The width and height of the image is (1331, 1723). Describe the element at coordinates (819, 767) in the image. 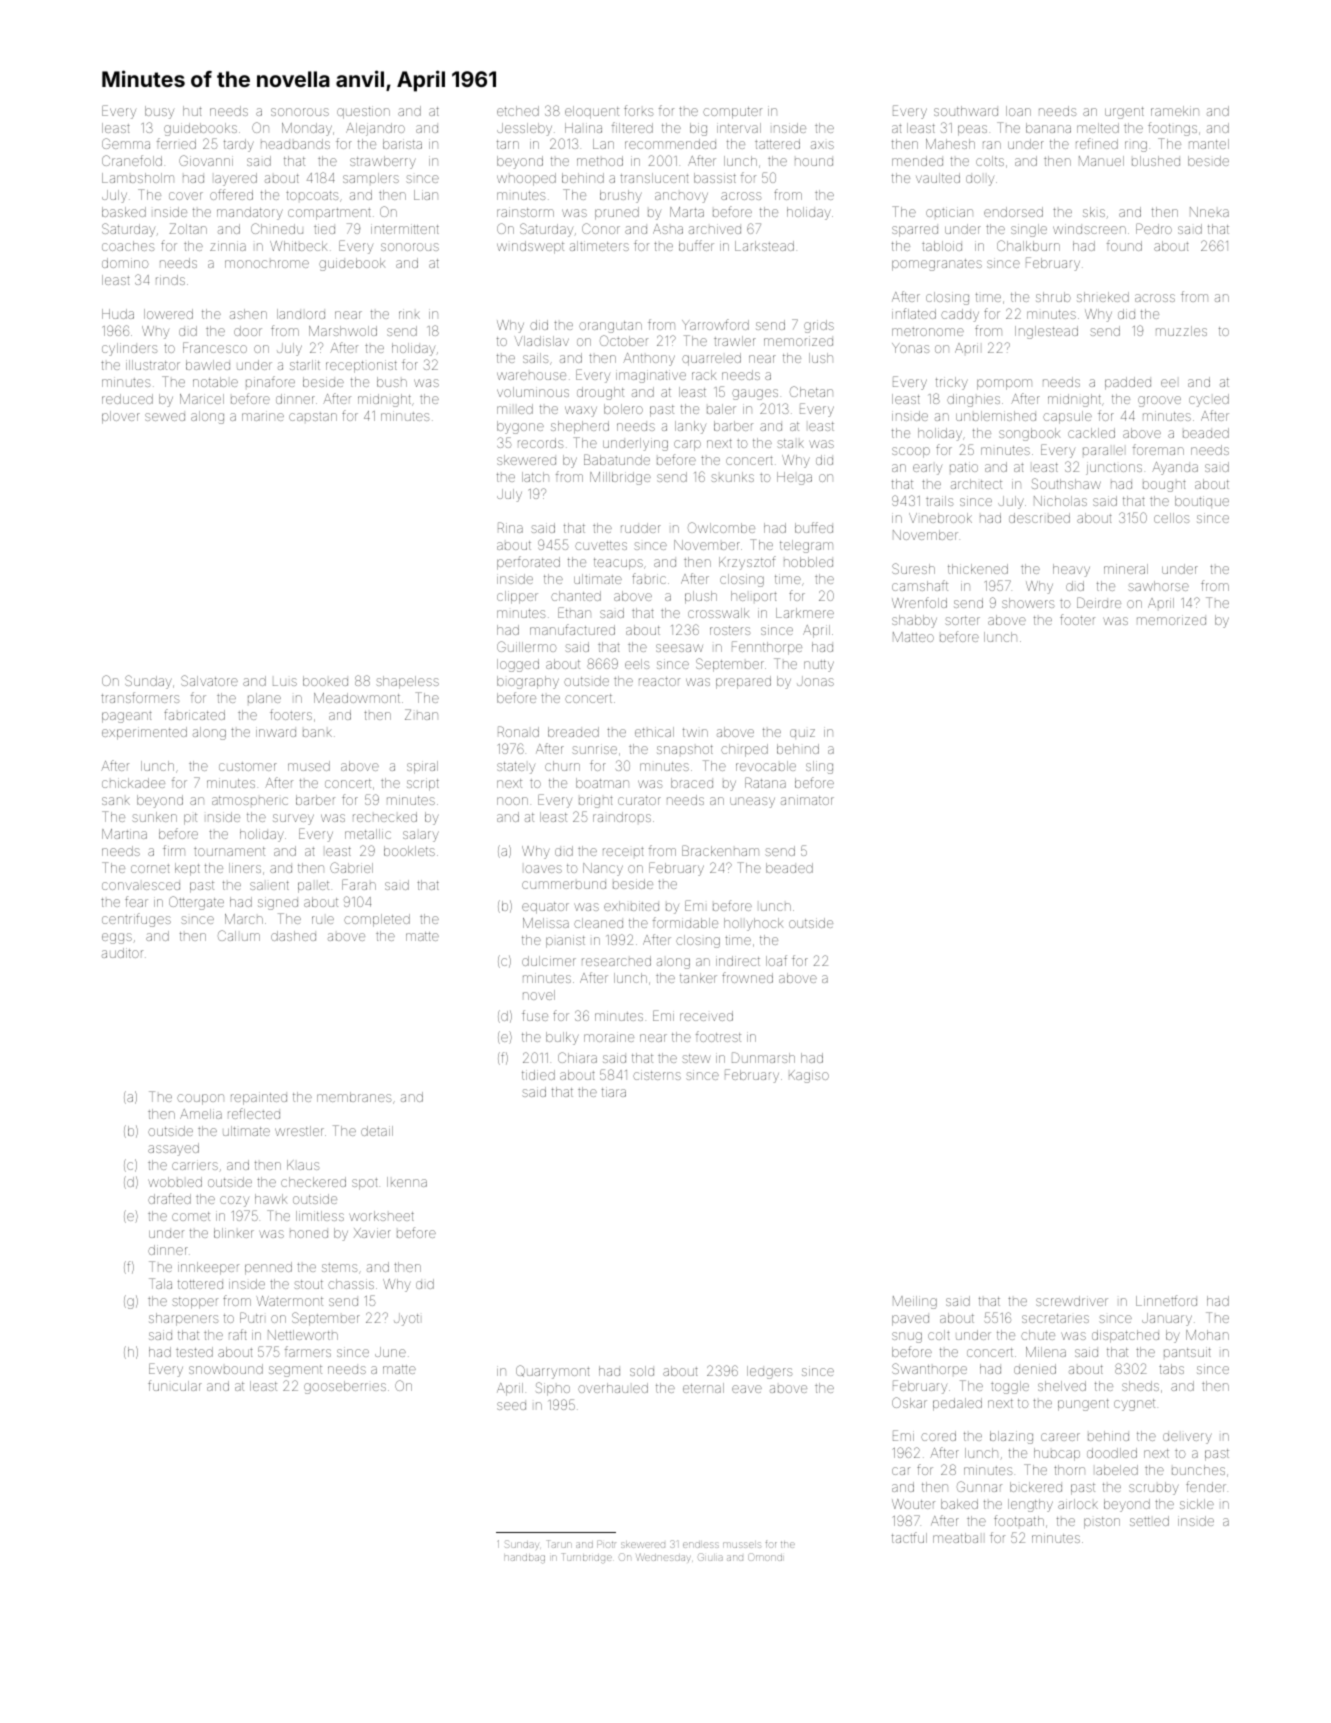

I see `sling` at that location.
